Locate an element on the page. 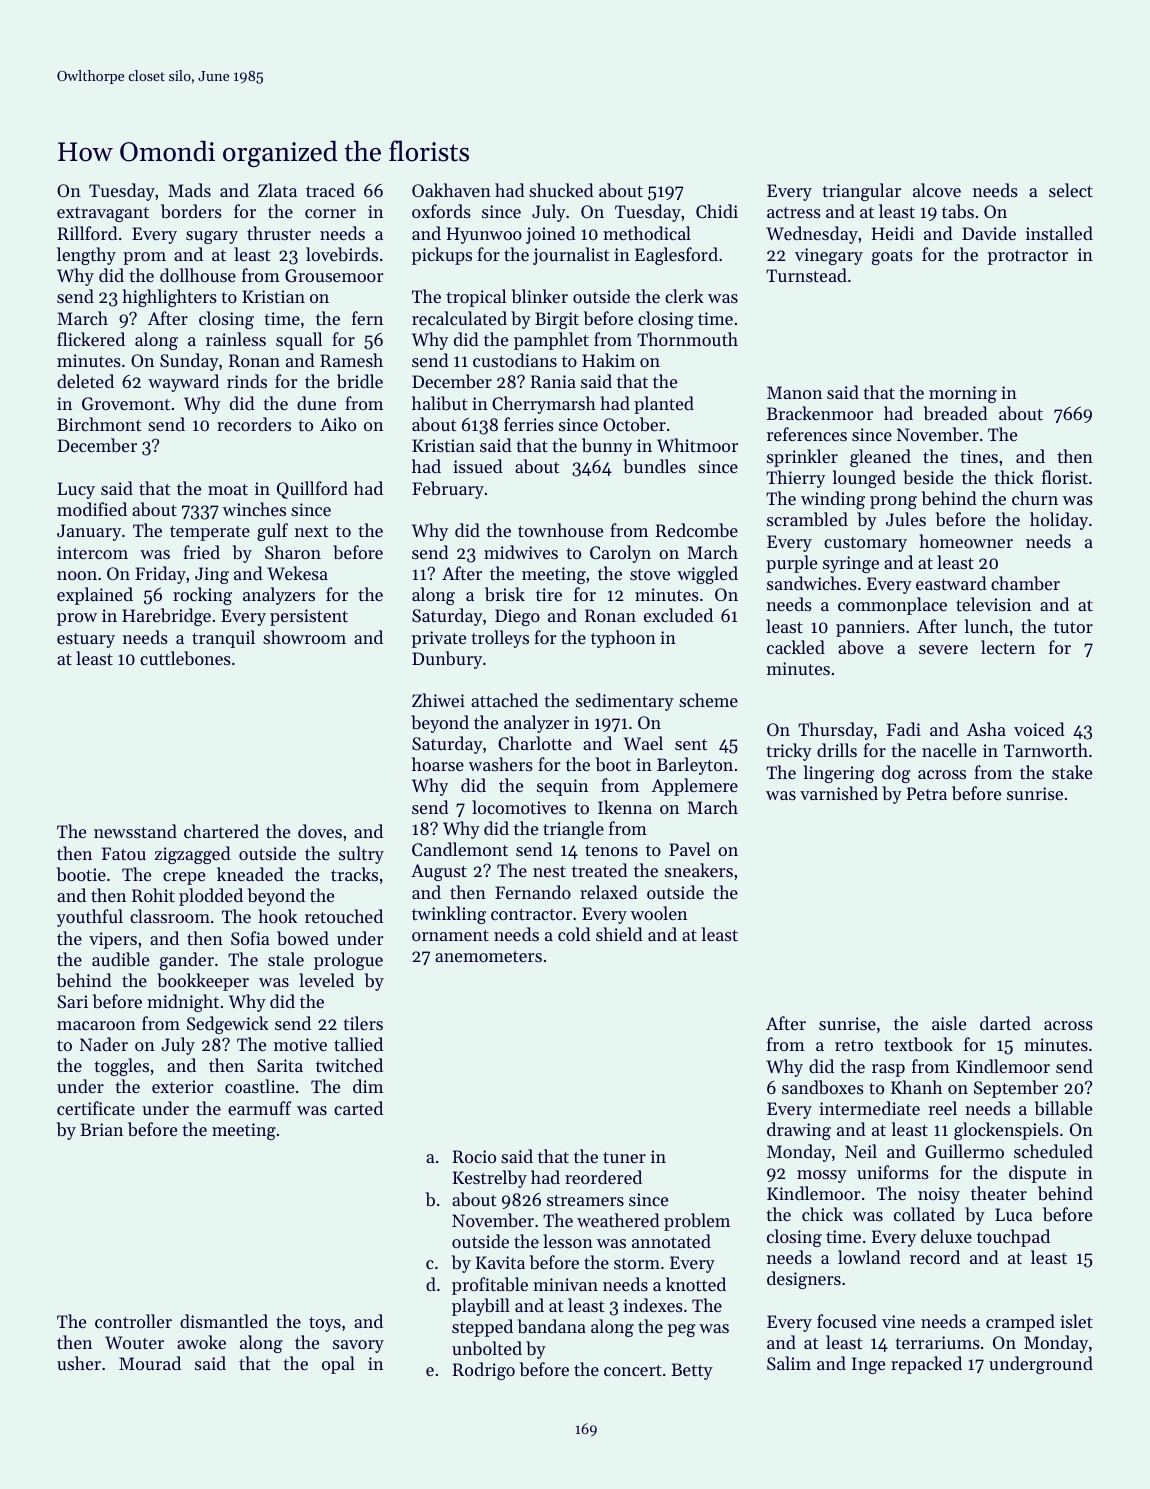  darted is located at coordinates (1005, 1023).
